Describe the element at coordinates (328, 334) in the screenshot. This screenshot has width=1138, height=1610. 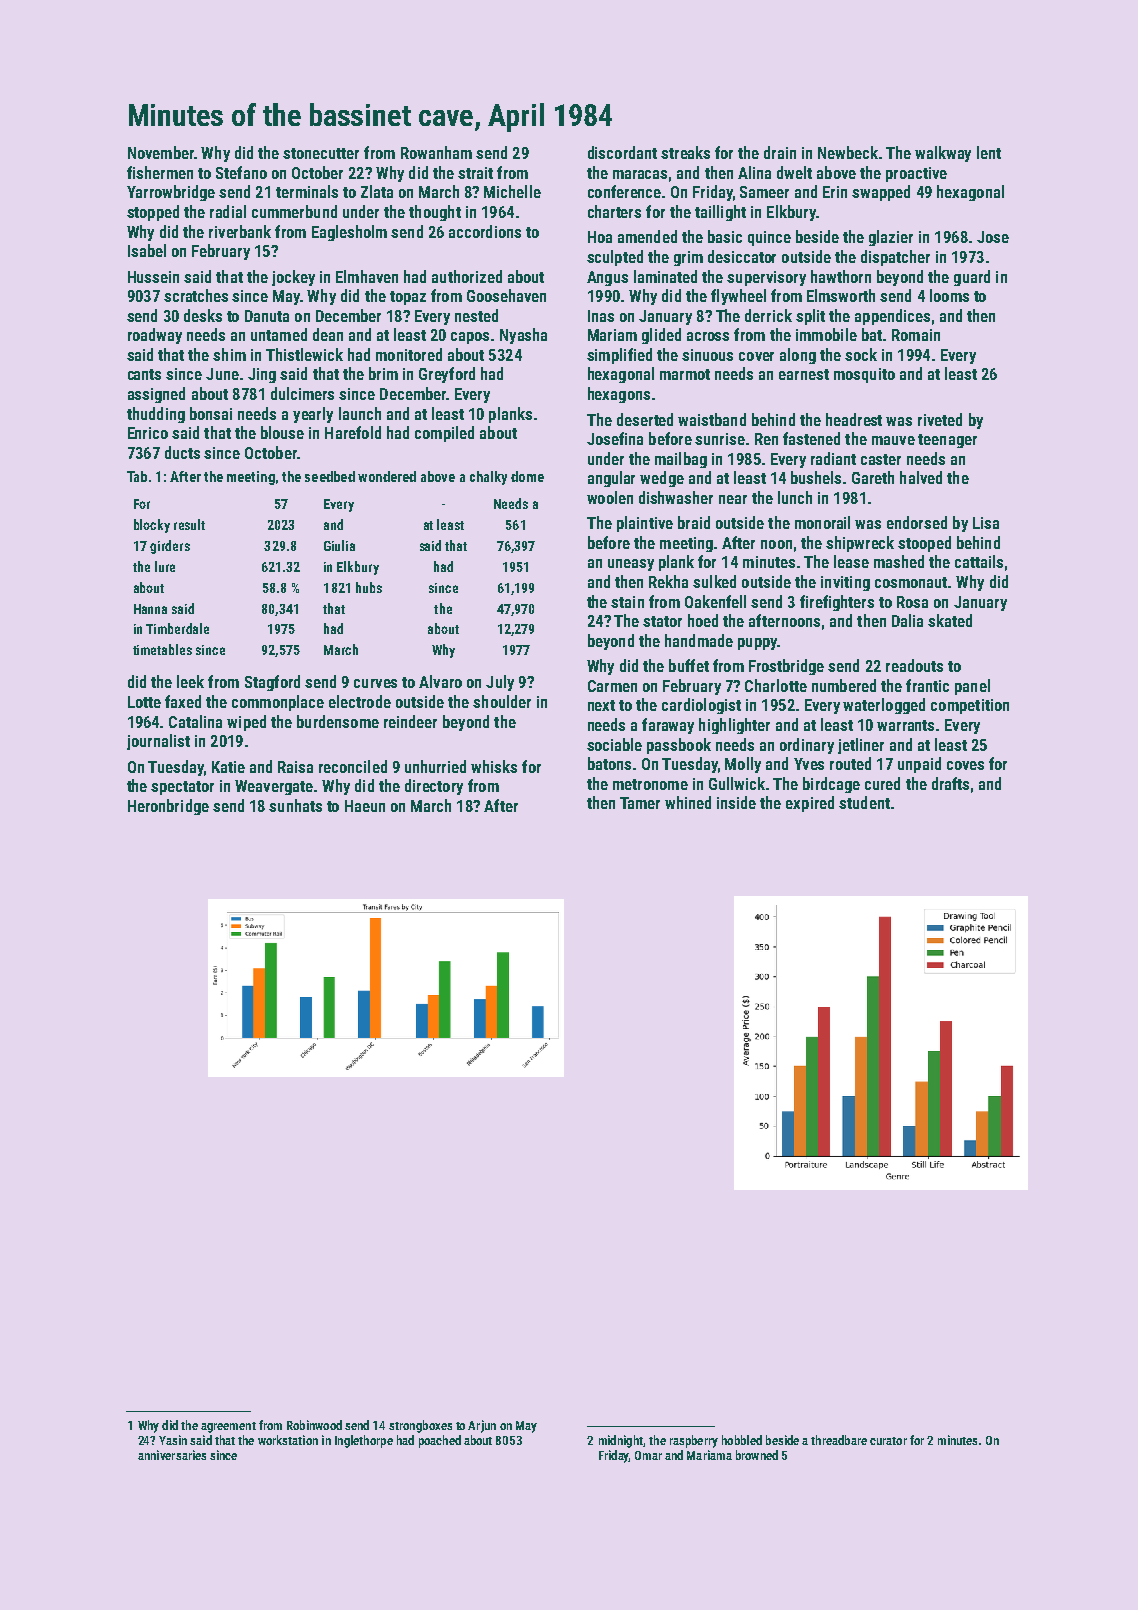
I see `dean` at that location.
